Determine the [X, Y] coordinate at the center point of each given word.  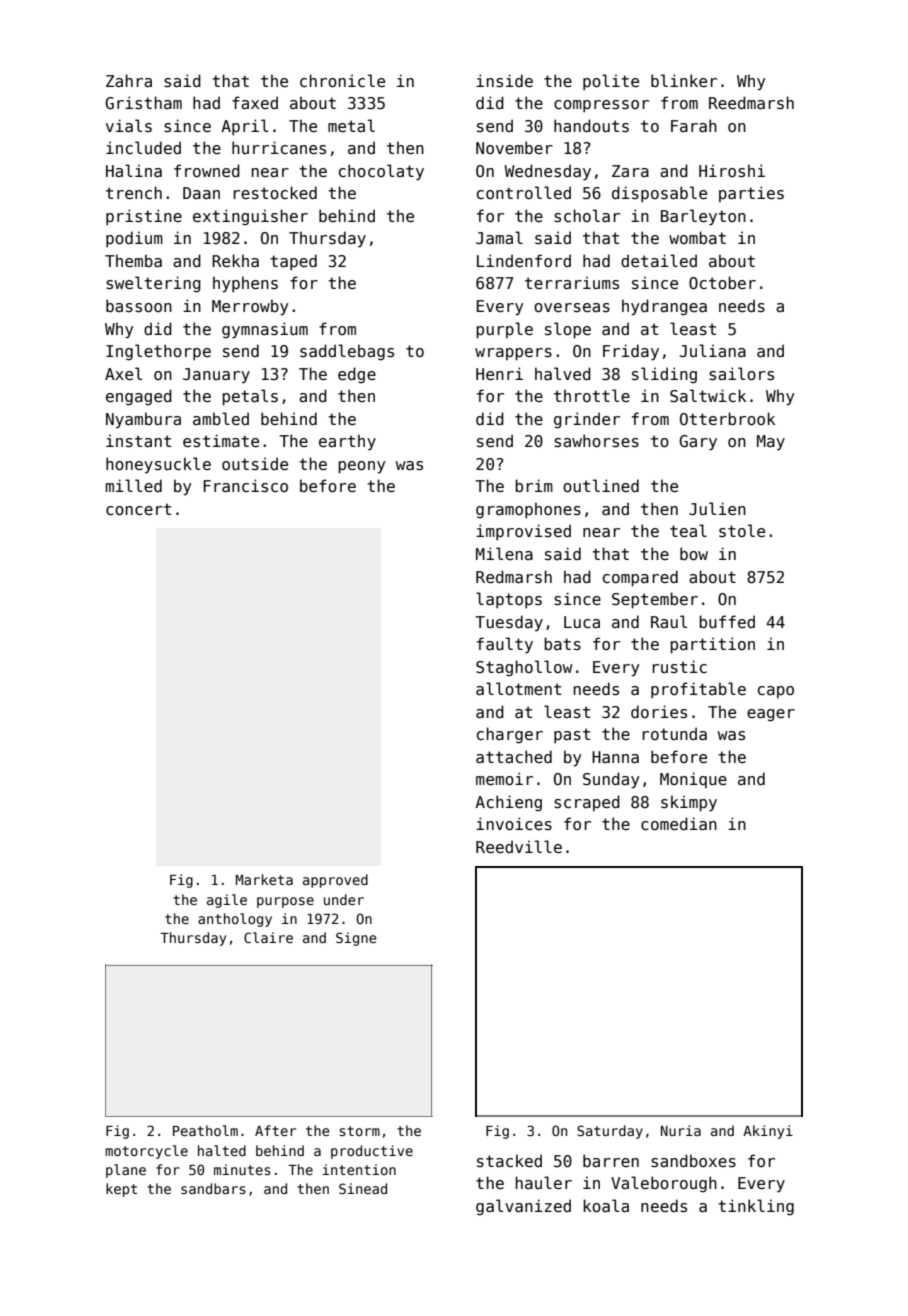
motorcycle [146, 1152]
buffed [727, 621]
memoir [504, 779]
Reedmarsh [751, 103]
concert [138, 509]
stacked [509, 1160]
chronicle [342, 81]
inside [504, 81]
